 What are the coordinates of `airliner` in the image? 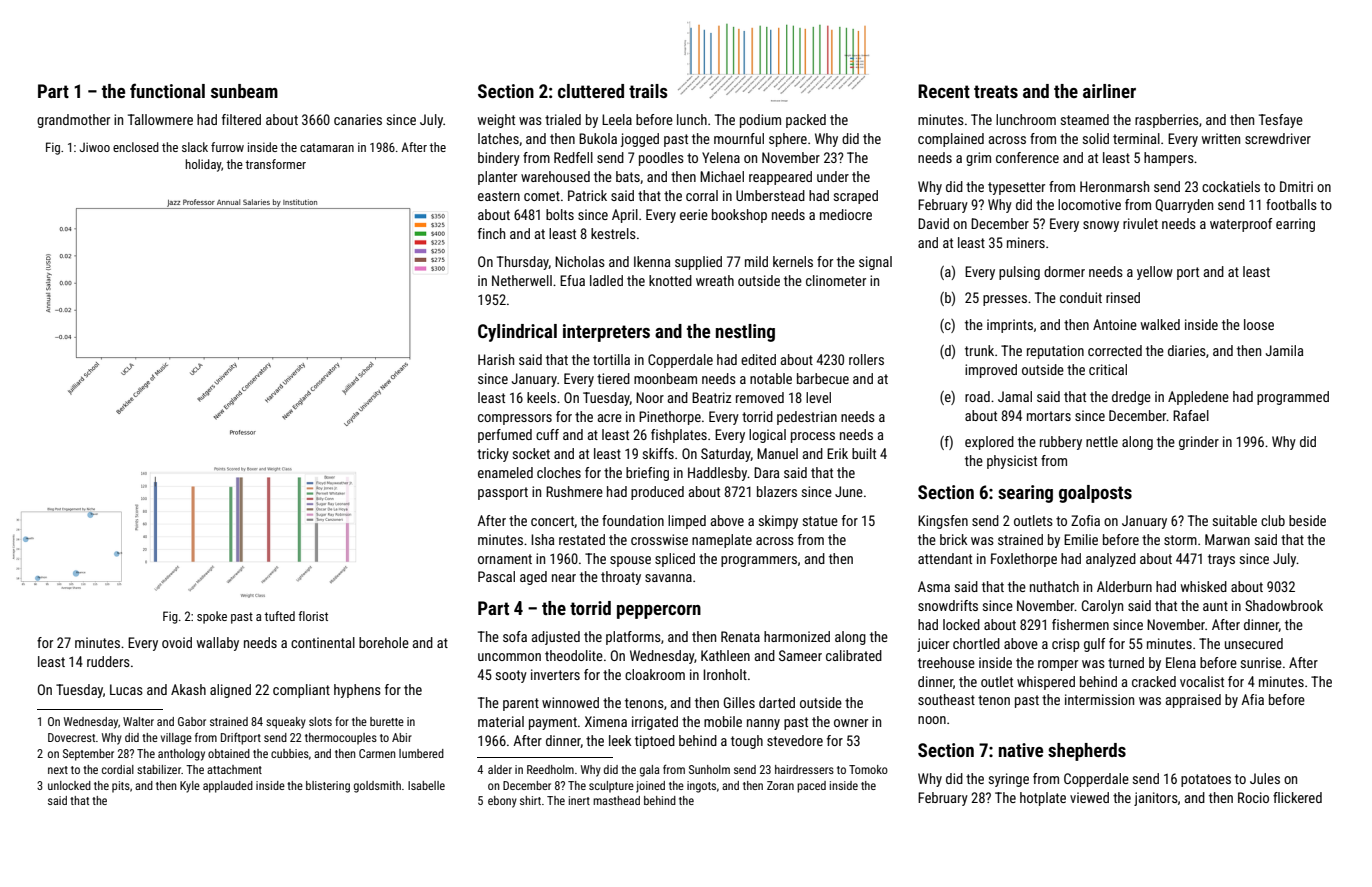 It's located at (1109, 91).
